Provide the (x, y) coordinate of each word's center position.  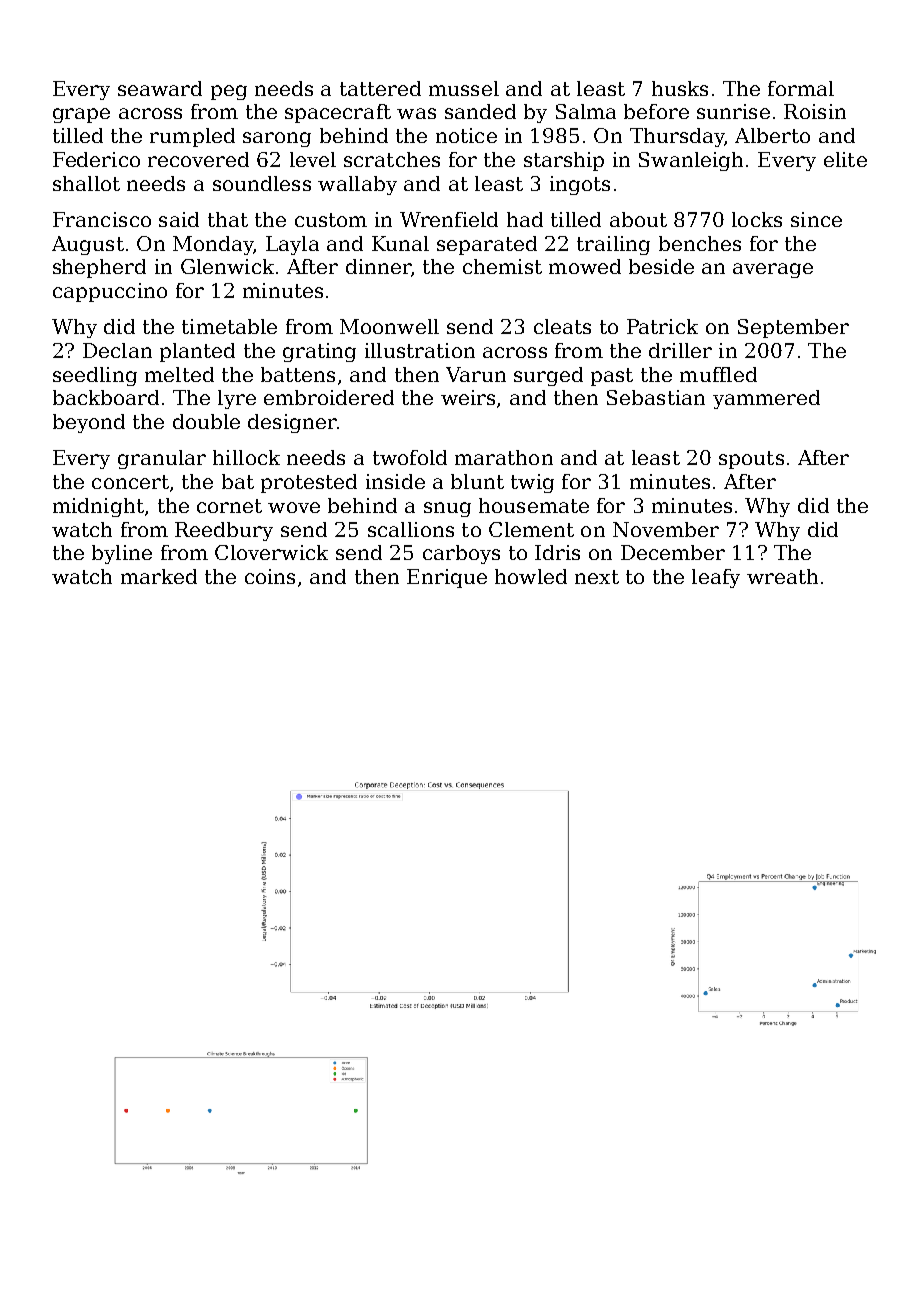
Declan (117, 350)
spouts (751, 460)
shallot (86, 183)
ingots (580, 185)
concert (130, 482)
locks (757, 219)
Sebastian (656, 397)
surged (548, 376)
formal (801, 88)
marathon (504, 457)
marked (159, 576)
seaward (160, 88)
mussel (464, 88)
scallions (411, 529)
